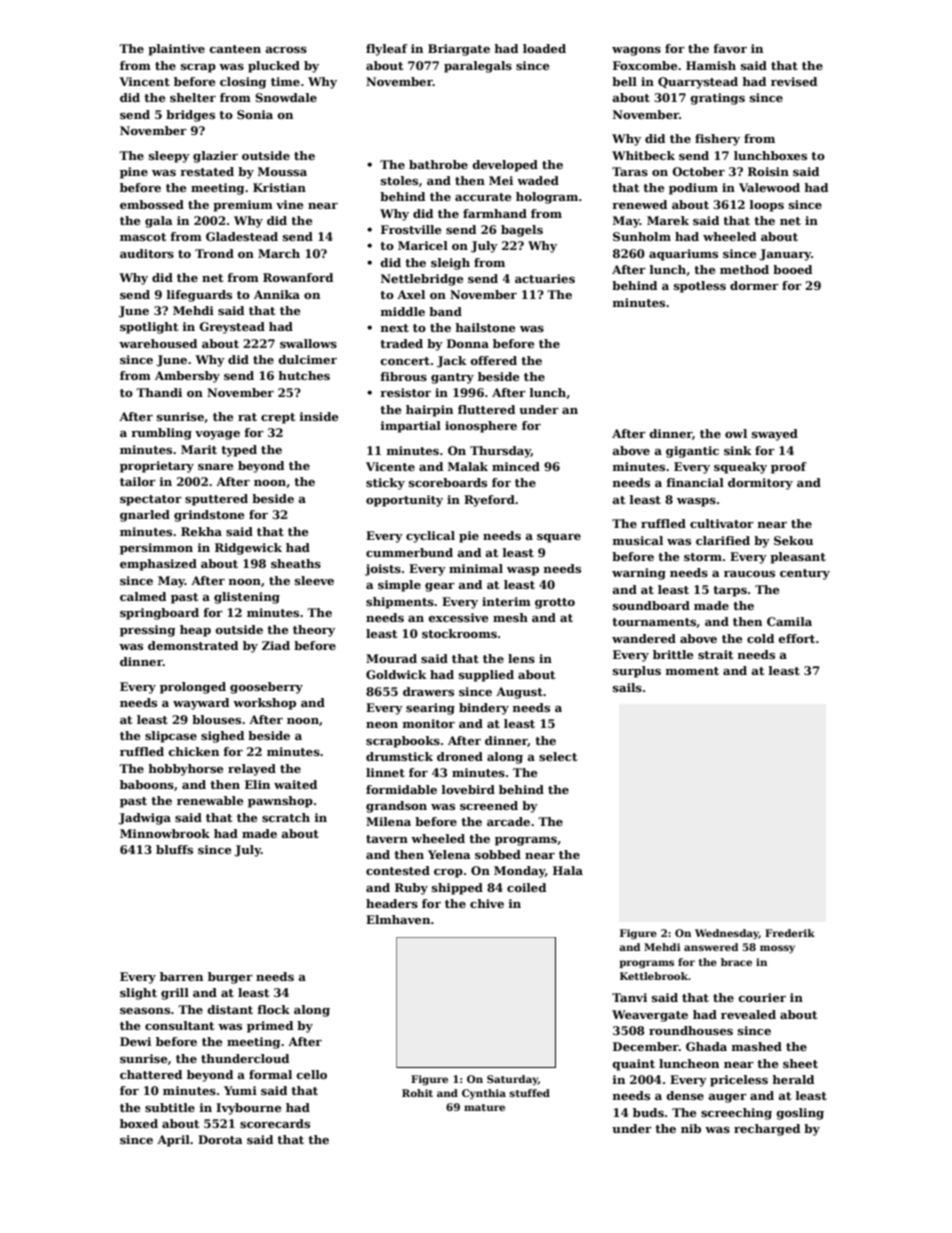 The height and width of the screenshot is (1233, 952). Describe the element at coordinates (673, 654) in the screenshot. I see `brittle` at that location.
